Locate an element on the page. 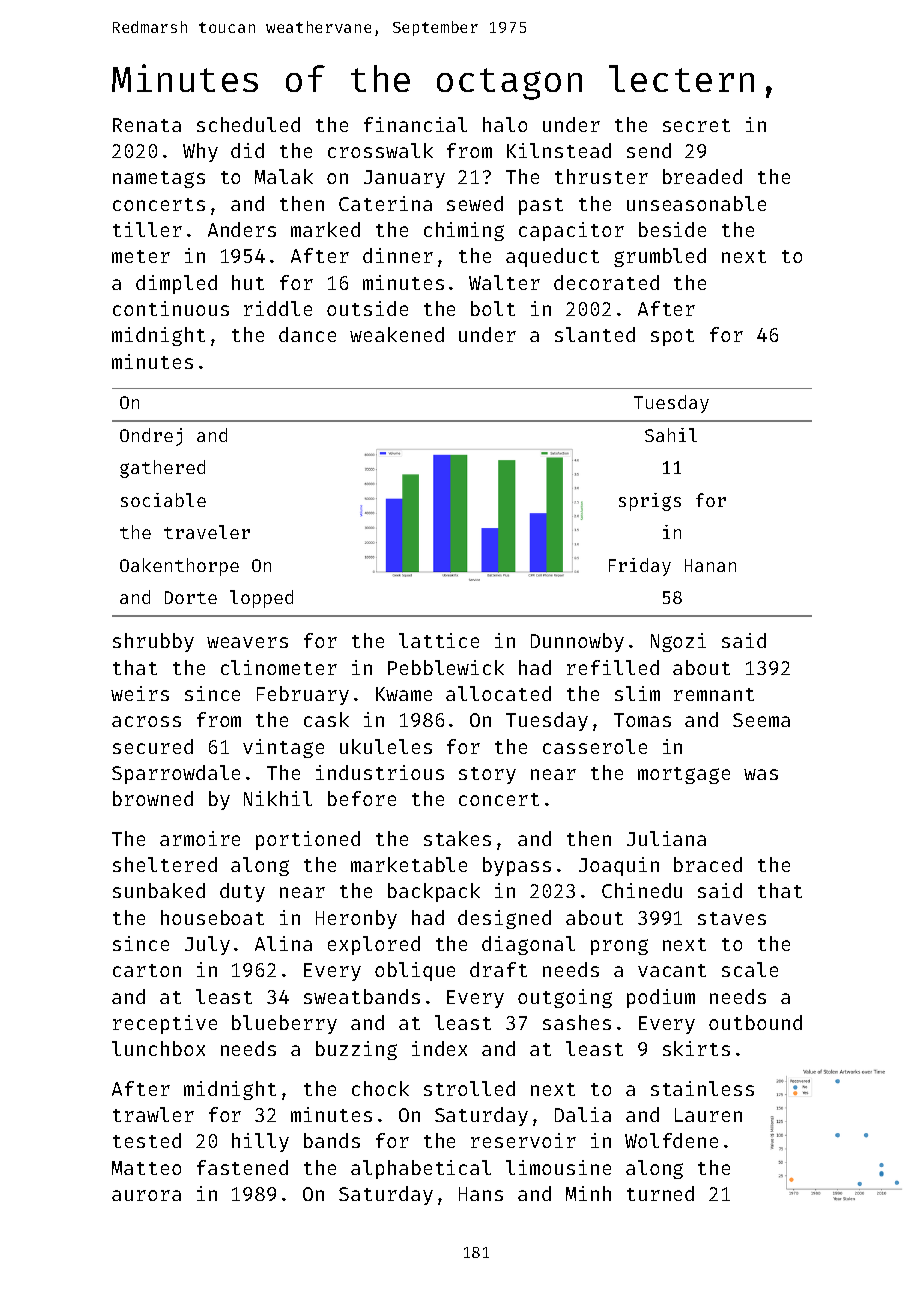  industrious is located at coordinates (380, 772).
